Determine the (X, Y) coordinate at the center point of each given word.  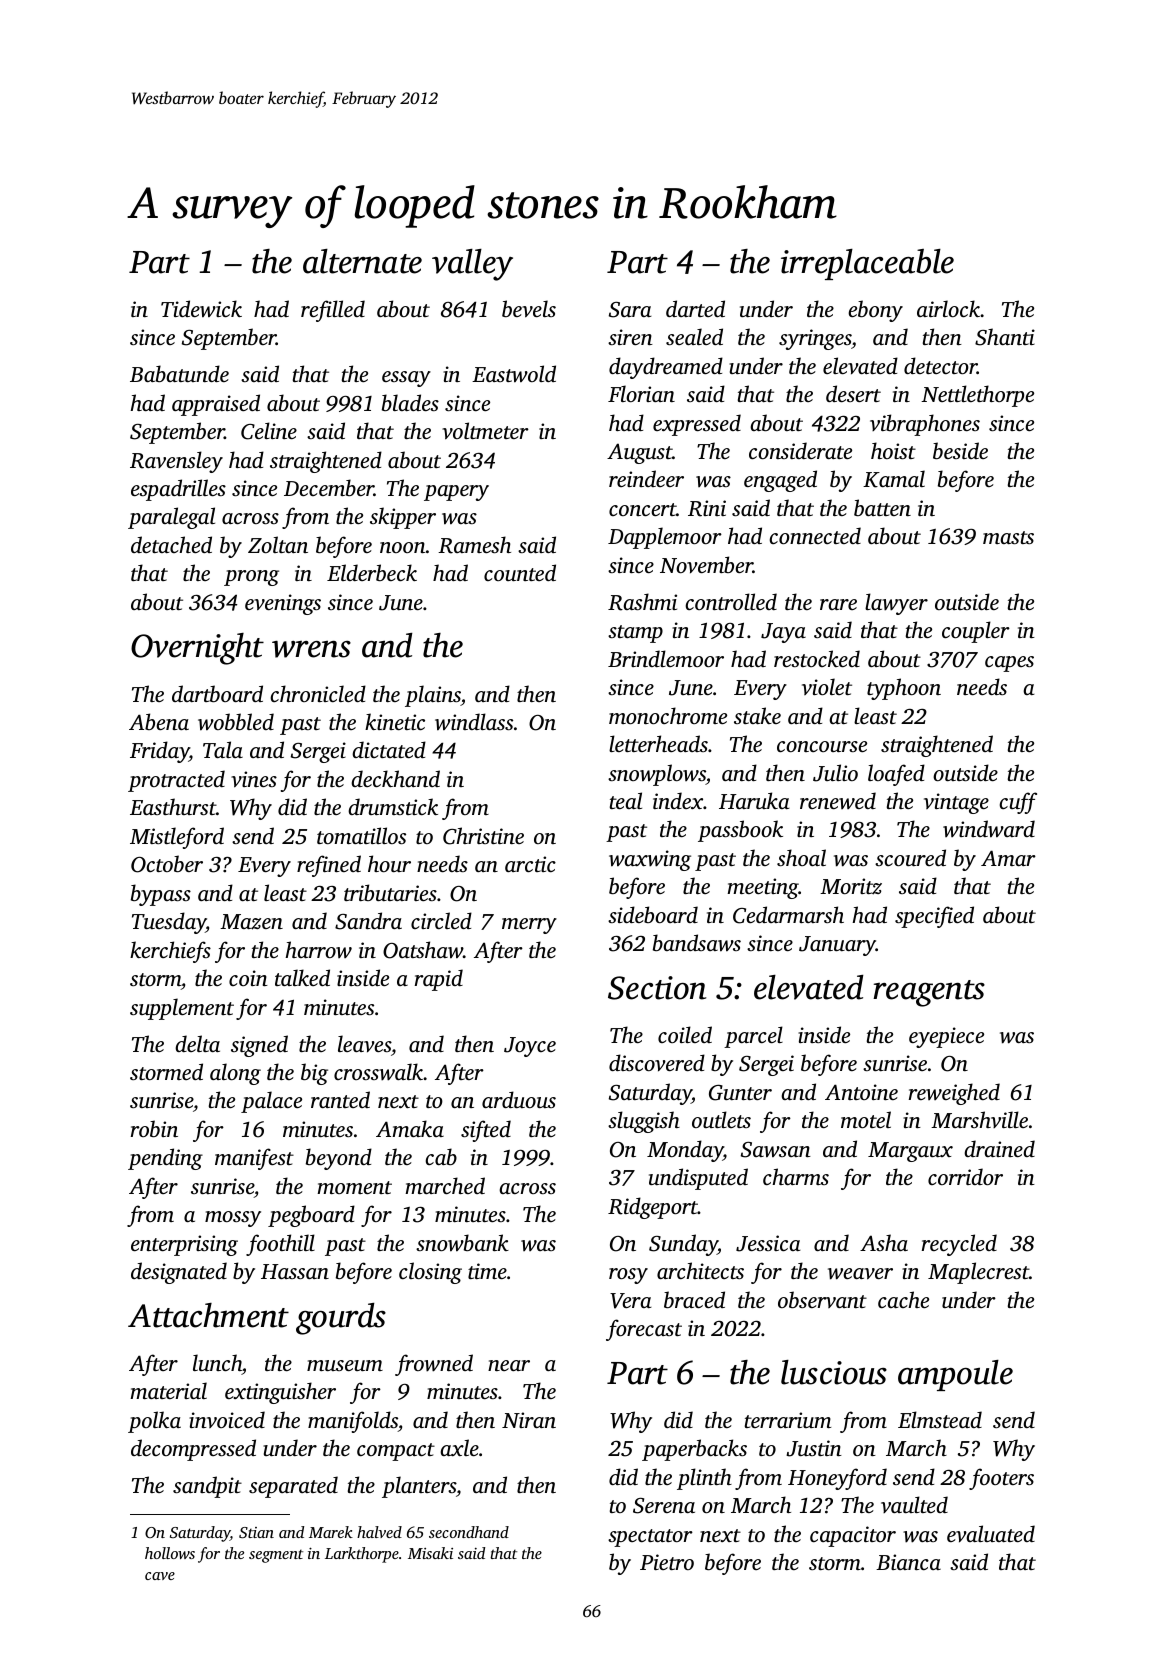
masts (1008, 537)
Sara (630, 310)
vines (254, 779)
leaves (364, 1044)
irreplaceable (867, 264)
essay (406, 379)
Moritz (851, 886)
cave (160, 1576)
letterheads (658, 743)
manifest (254, 1159)
